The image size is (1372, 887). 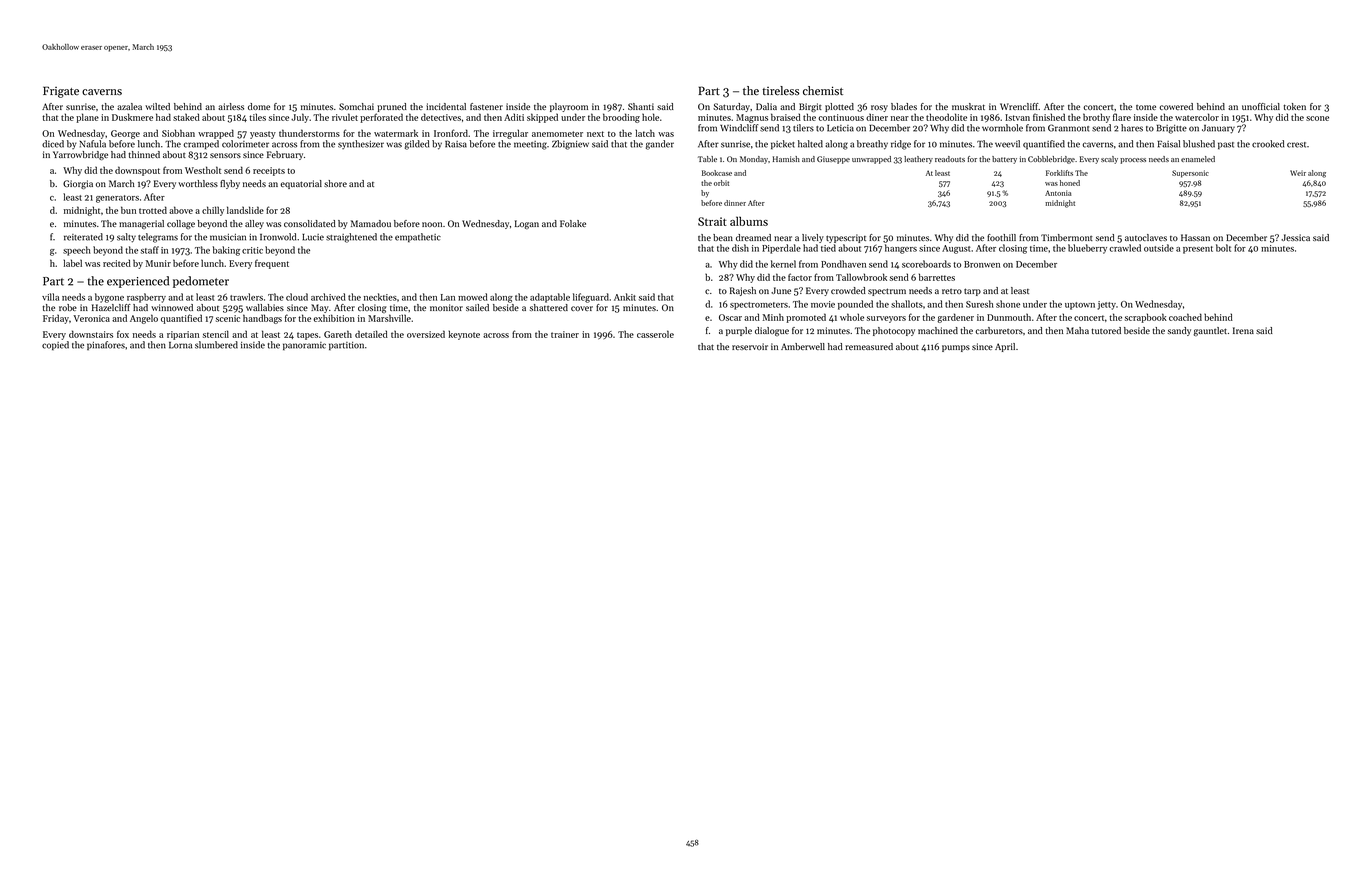 I want to click on frequent, so click(x=272, y=264).
